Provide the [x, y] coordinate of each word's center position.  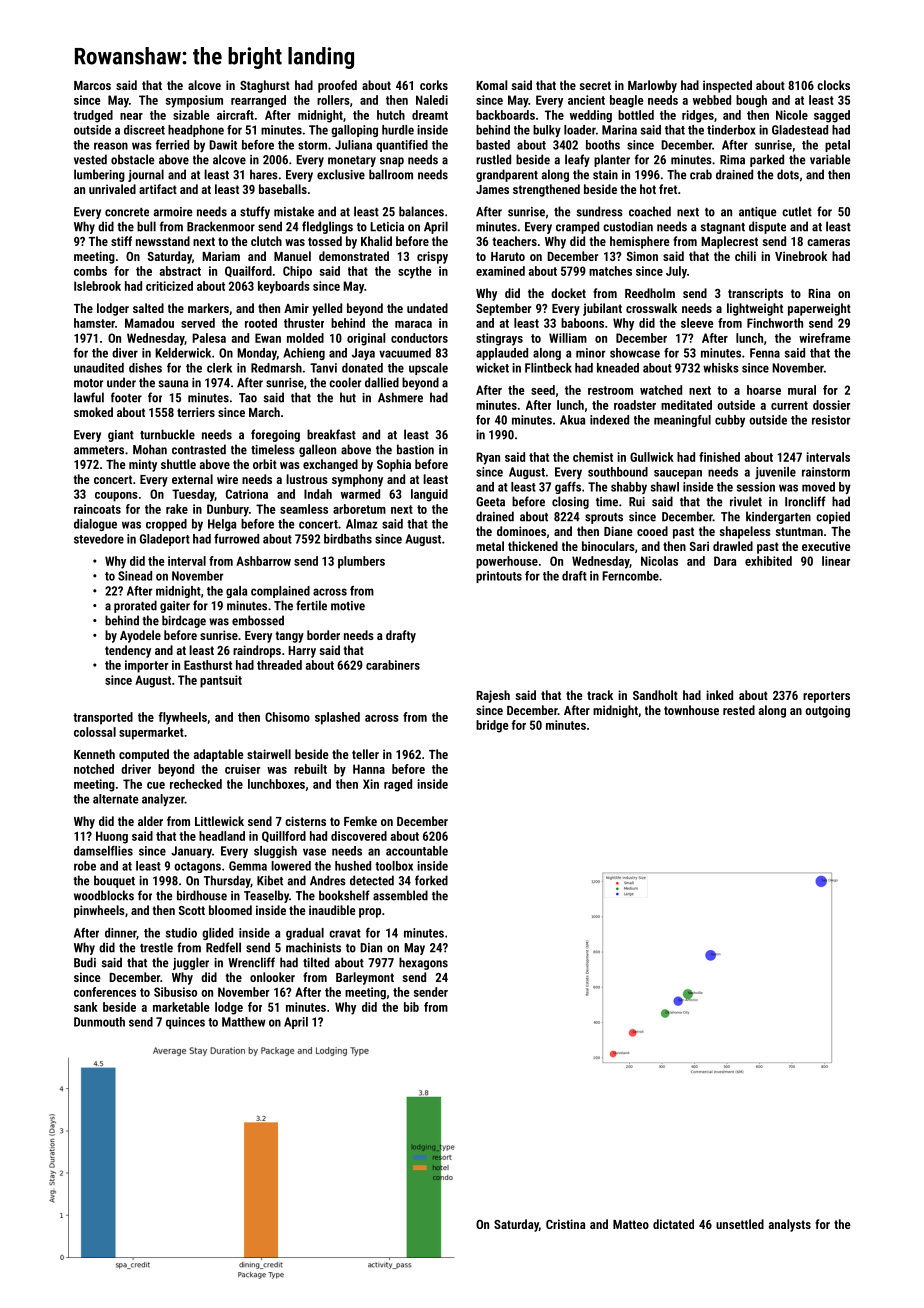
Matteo [631, 1224]
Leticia [387, 227]
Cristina [566, 1224]
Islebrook [97, 286]
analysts [790, 1225]
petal [837, 146]
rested [739, 710]
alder [150, 821]
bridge [492, 726]
